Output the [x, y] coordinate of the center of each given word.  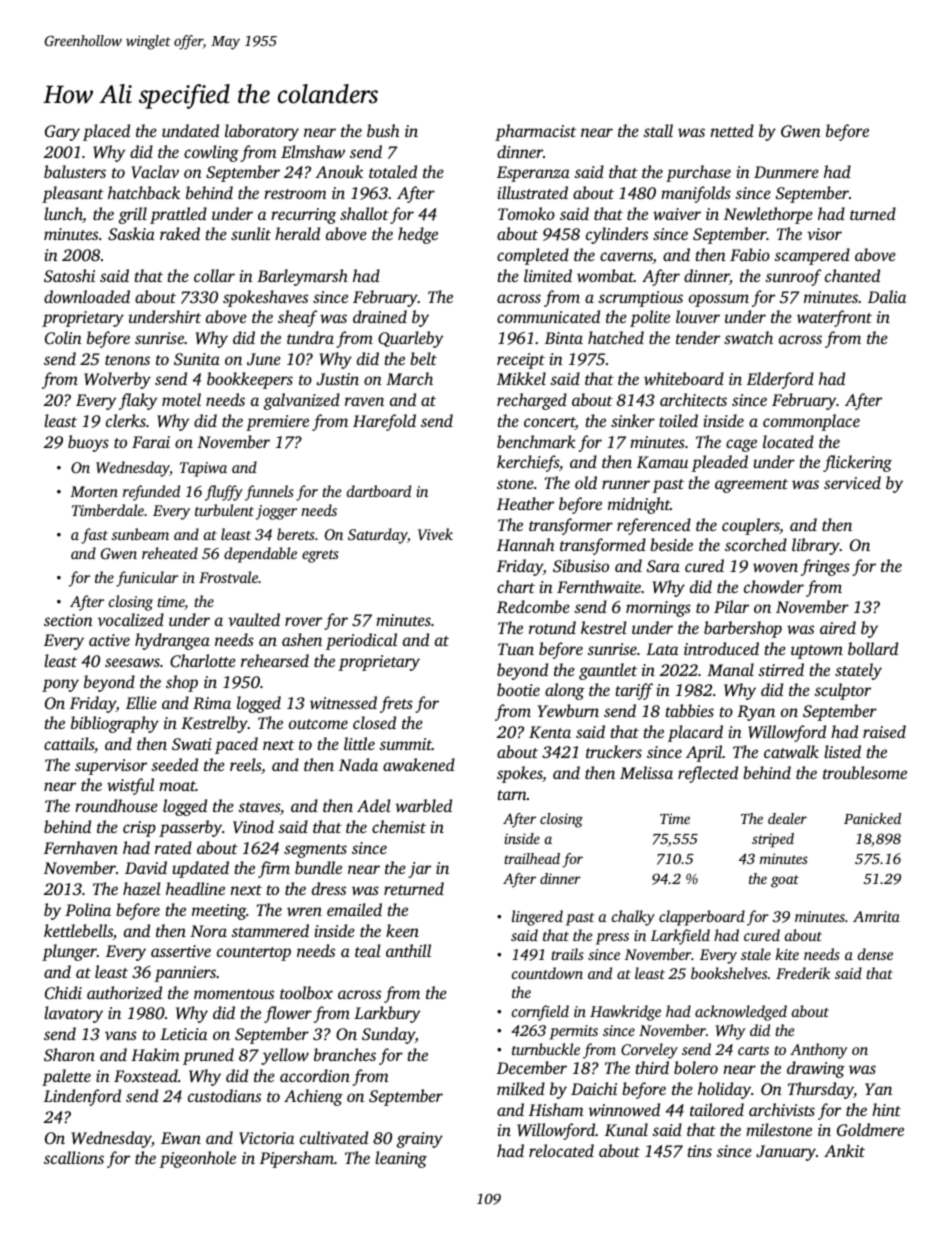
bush [383, 130]
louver [698, 316]
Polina [88, 909]
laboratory [262, 132]
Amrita [876, 916]
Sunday [388, 1035]
